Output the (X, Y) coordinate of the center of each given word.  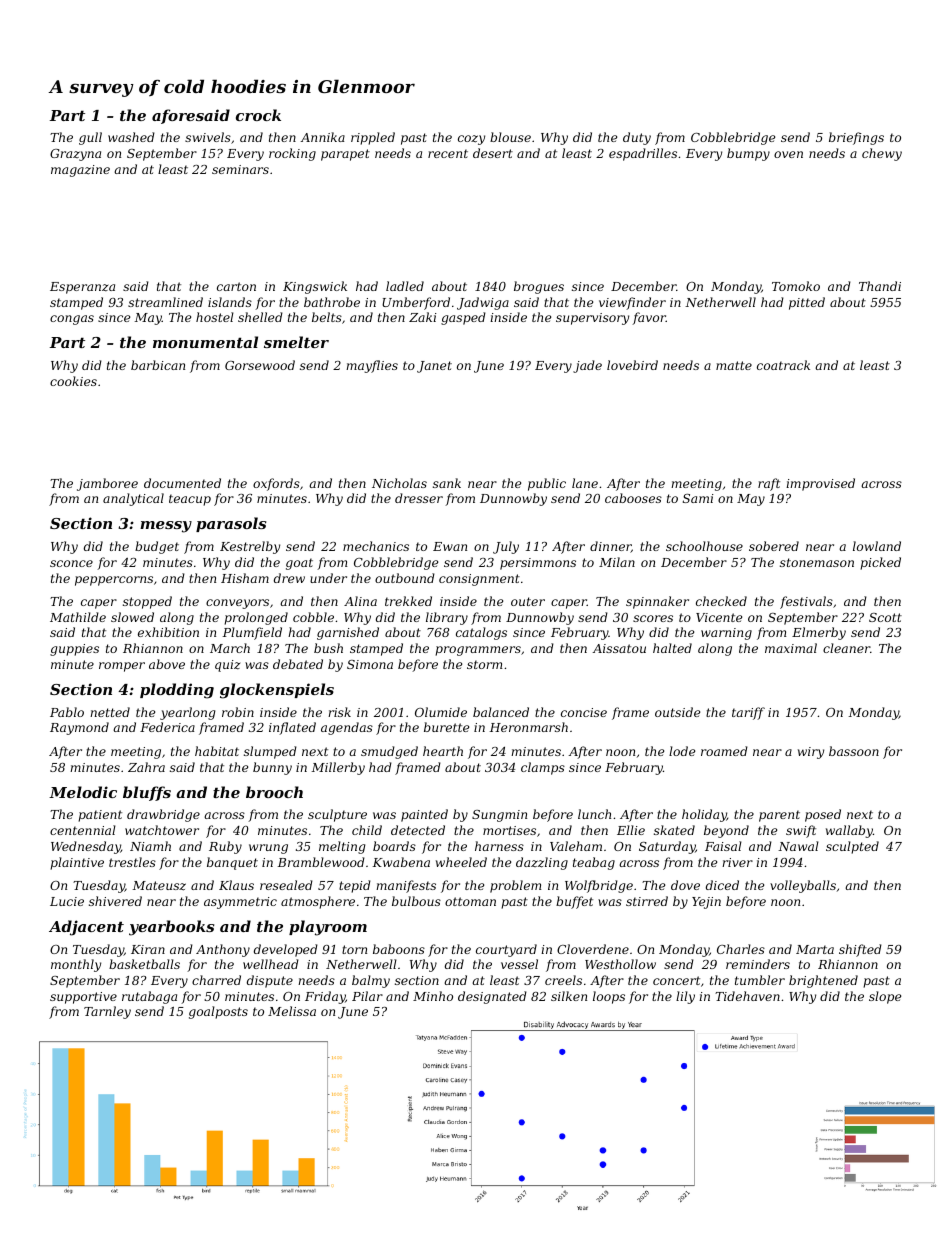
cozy (471, 140)
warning (726, 634)
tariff (748, 713)
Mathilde (78, 617)
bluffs (147, 793)
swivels (208, 137)
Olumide (441, 712)
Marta (815, 949)
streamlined (165, 302)
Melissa (292, 1011)
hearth (443, 751)
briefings (856, 138)
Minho (433, 996)
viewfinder (632, 303)
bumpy (748, 154)
